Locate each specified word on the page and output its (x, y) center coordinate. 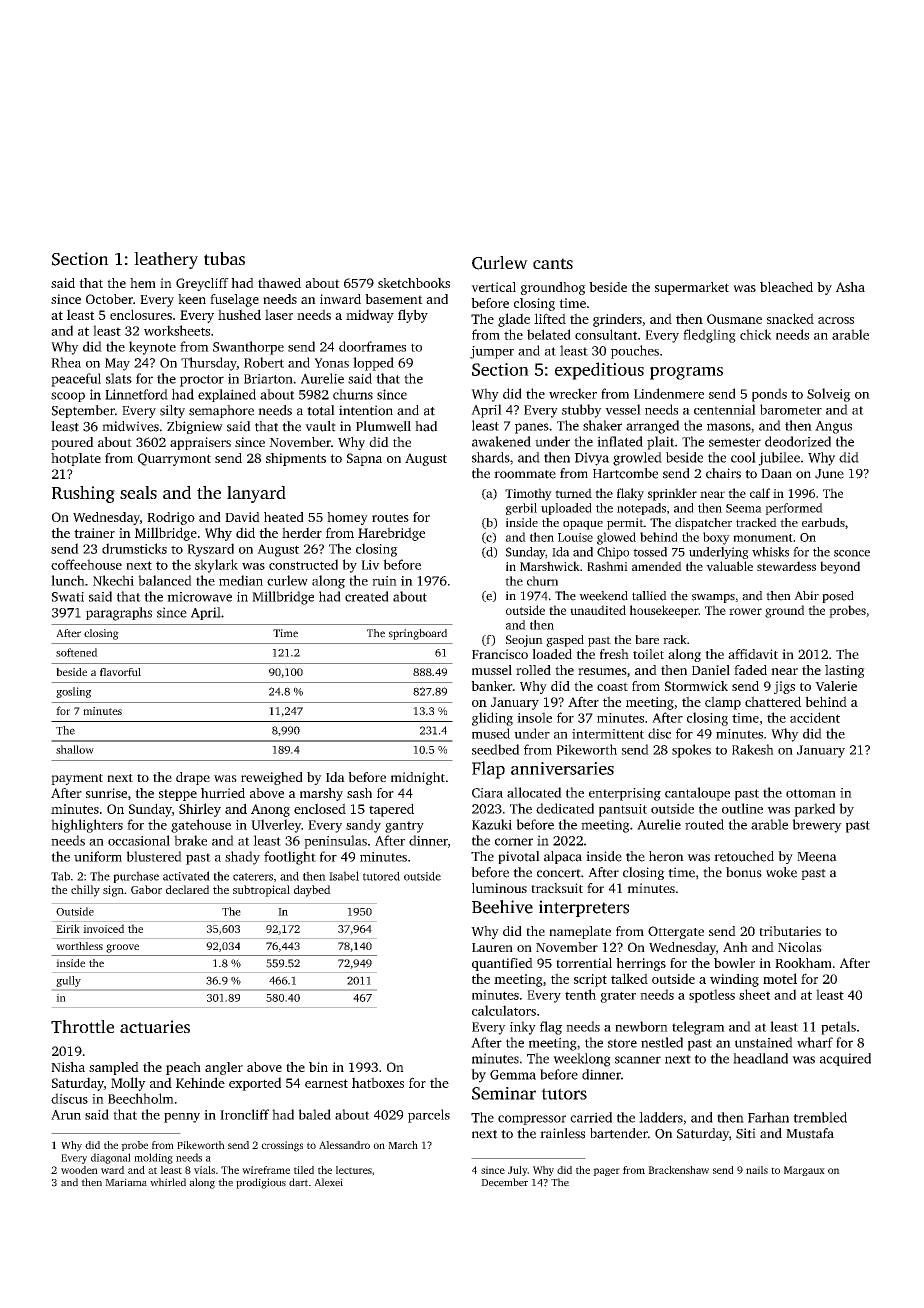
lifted (550, 318)
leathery (166, 260)
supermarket (692, 288)
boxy (716, 538)
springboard (418, 634)
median (241, 580)
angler (224, 1068)
